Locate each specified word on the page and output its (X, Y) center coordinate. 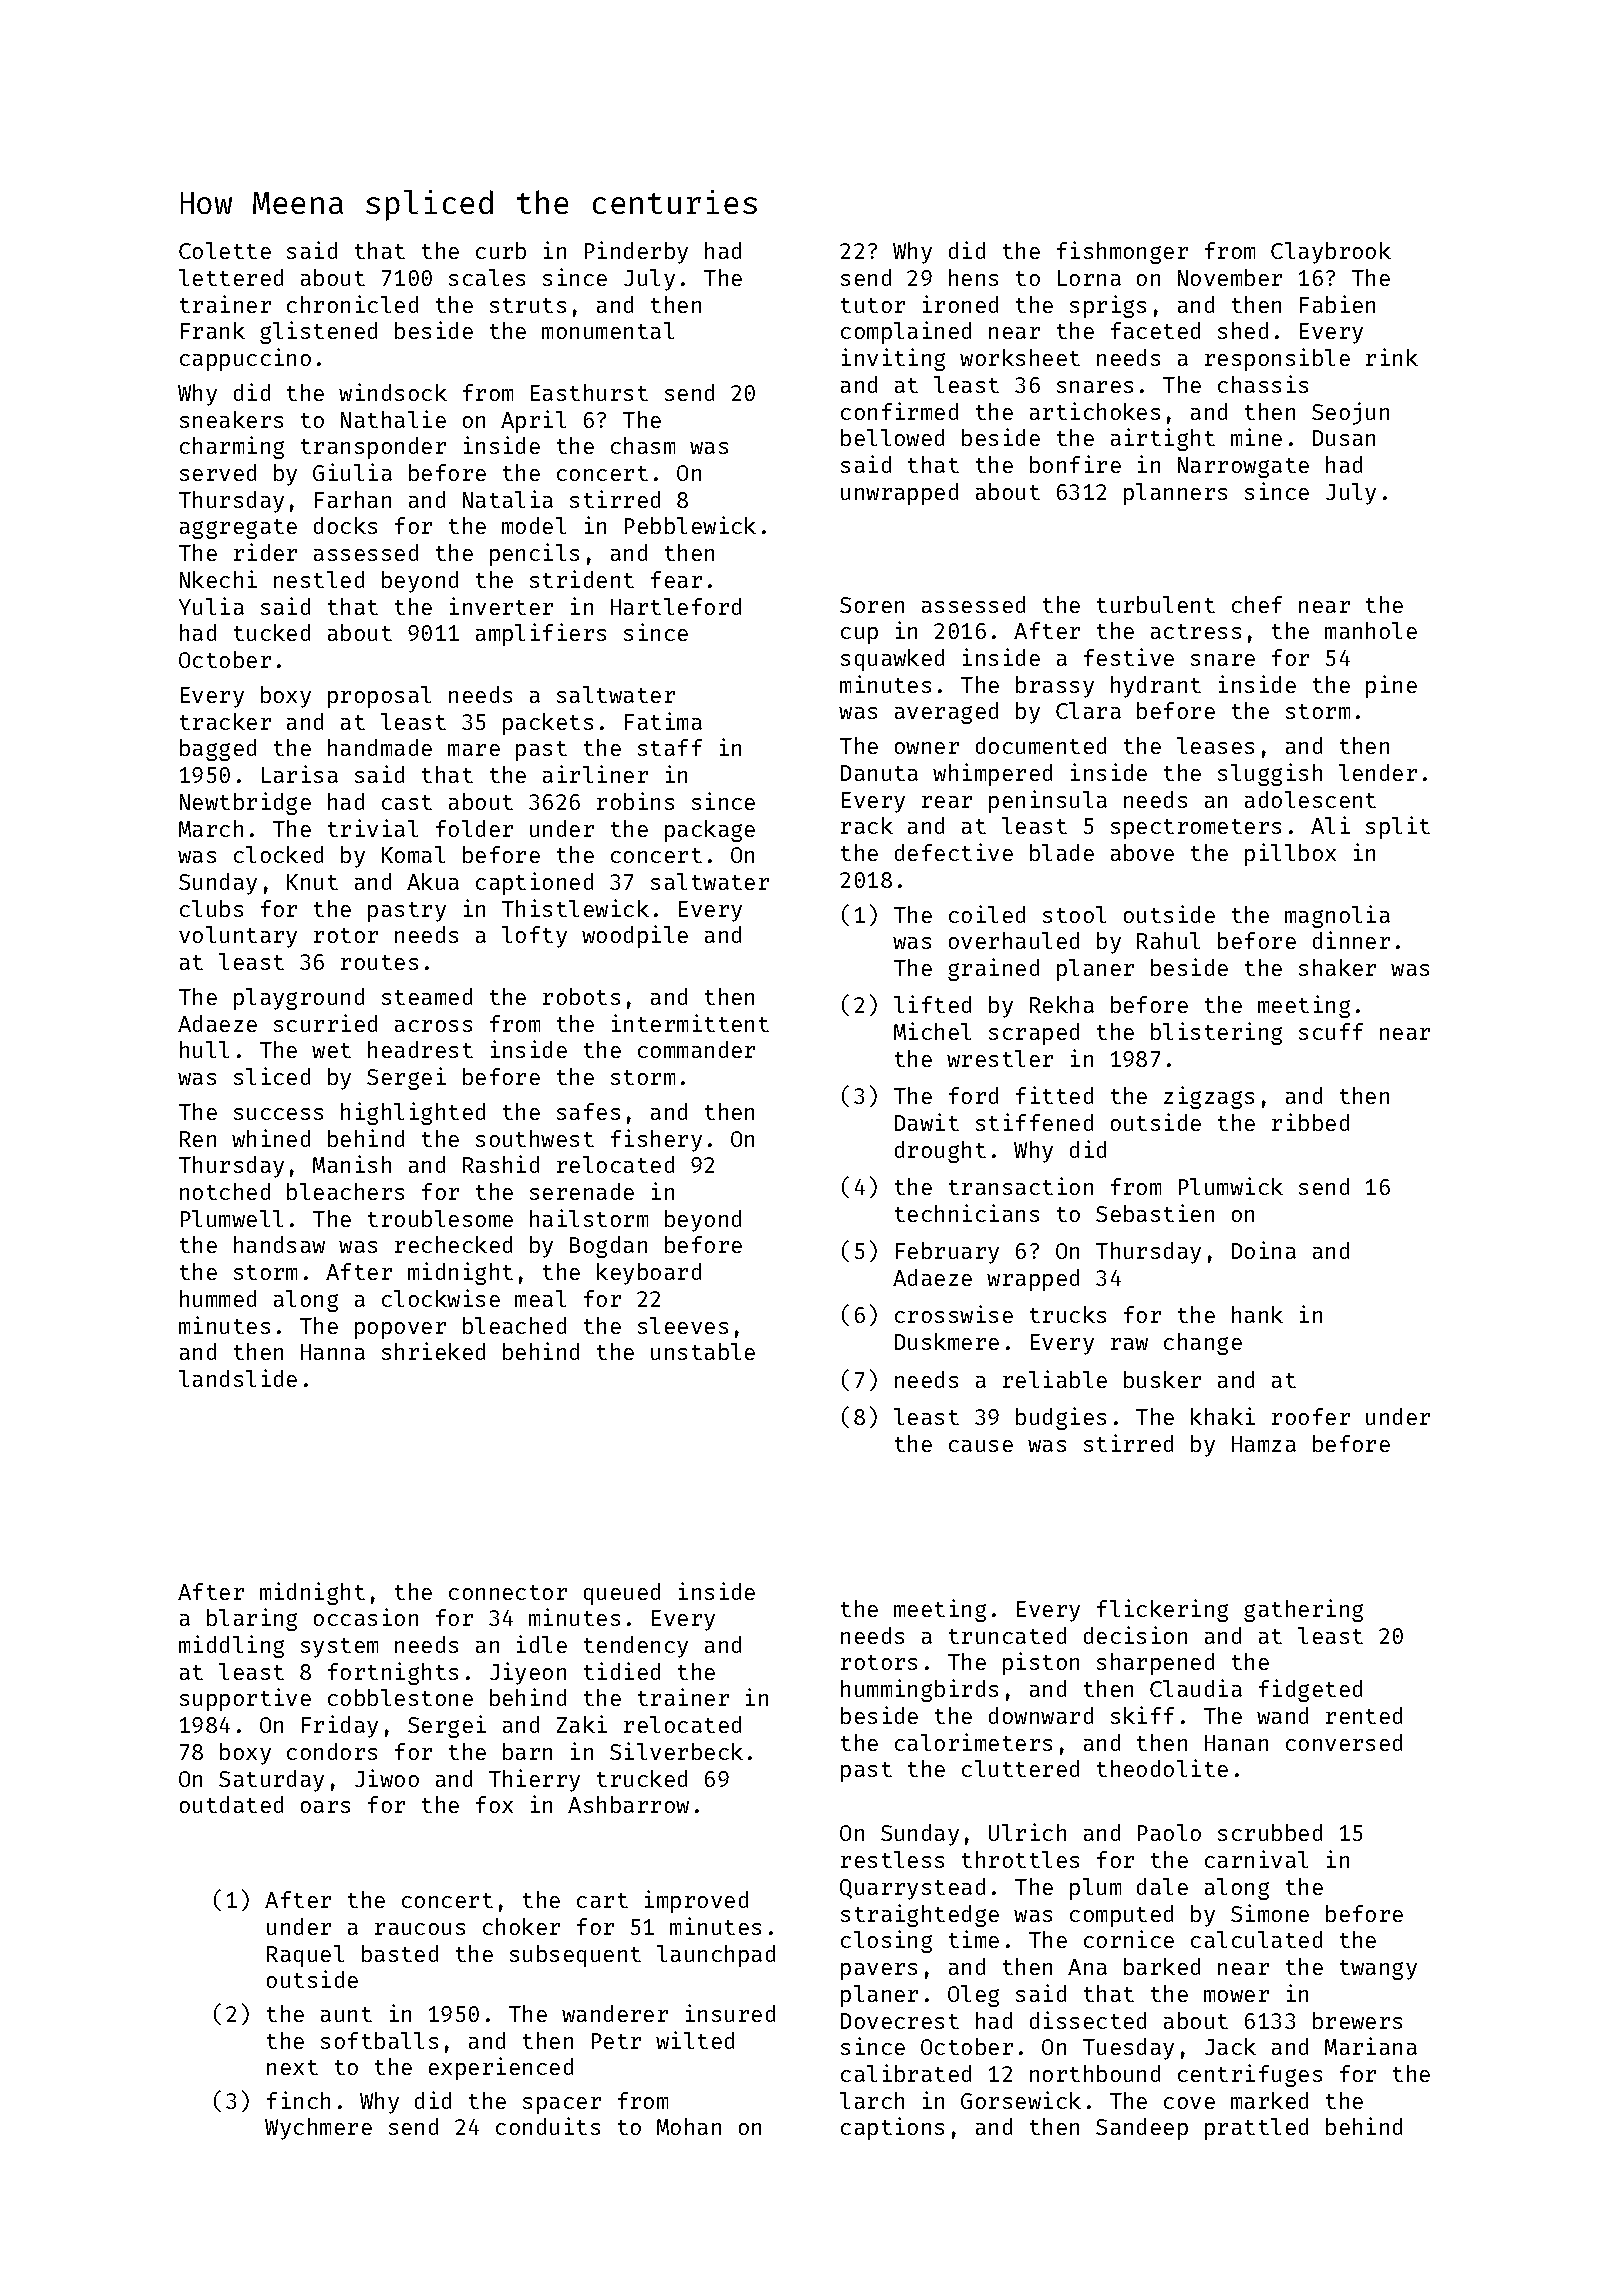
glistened (318, 332)
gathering (1303, 1610)
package (710, 831)
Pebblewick (690, 525)
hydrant (1156, 687)
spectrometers (1196, 829)
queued (622, 1594)
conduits (548, 2126)
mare (474, 750)
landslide (238, 1378)
